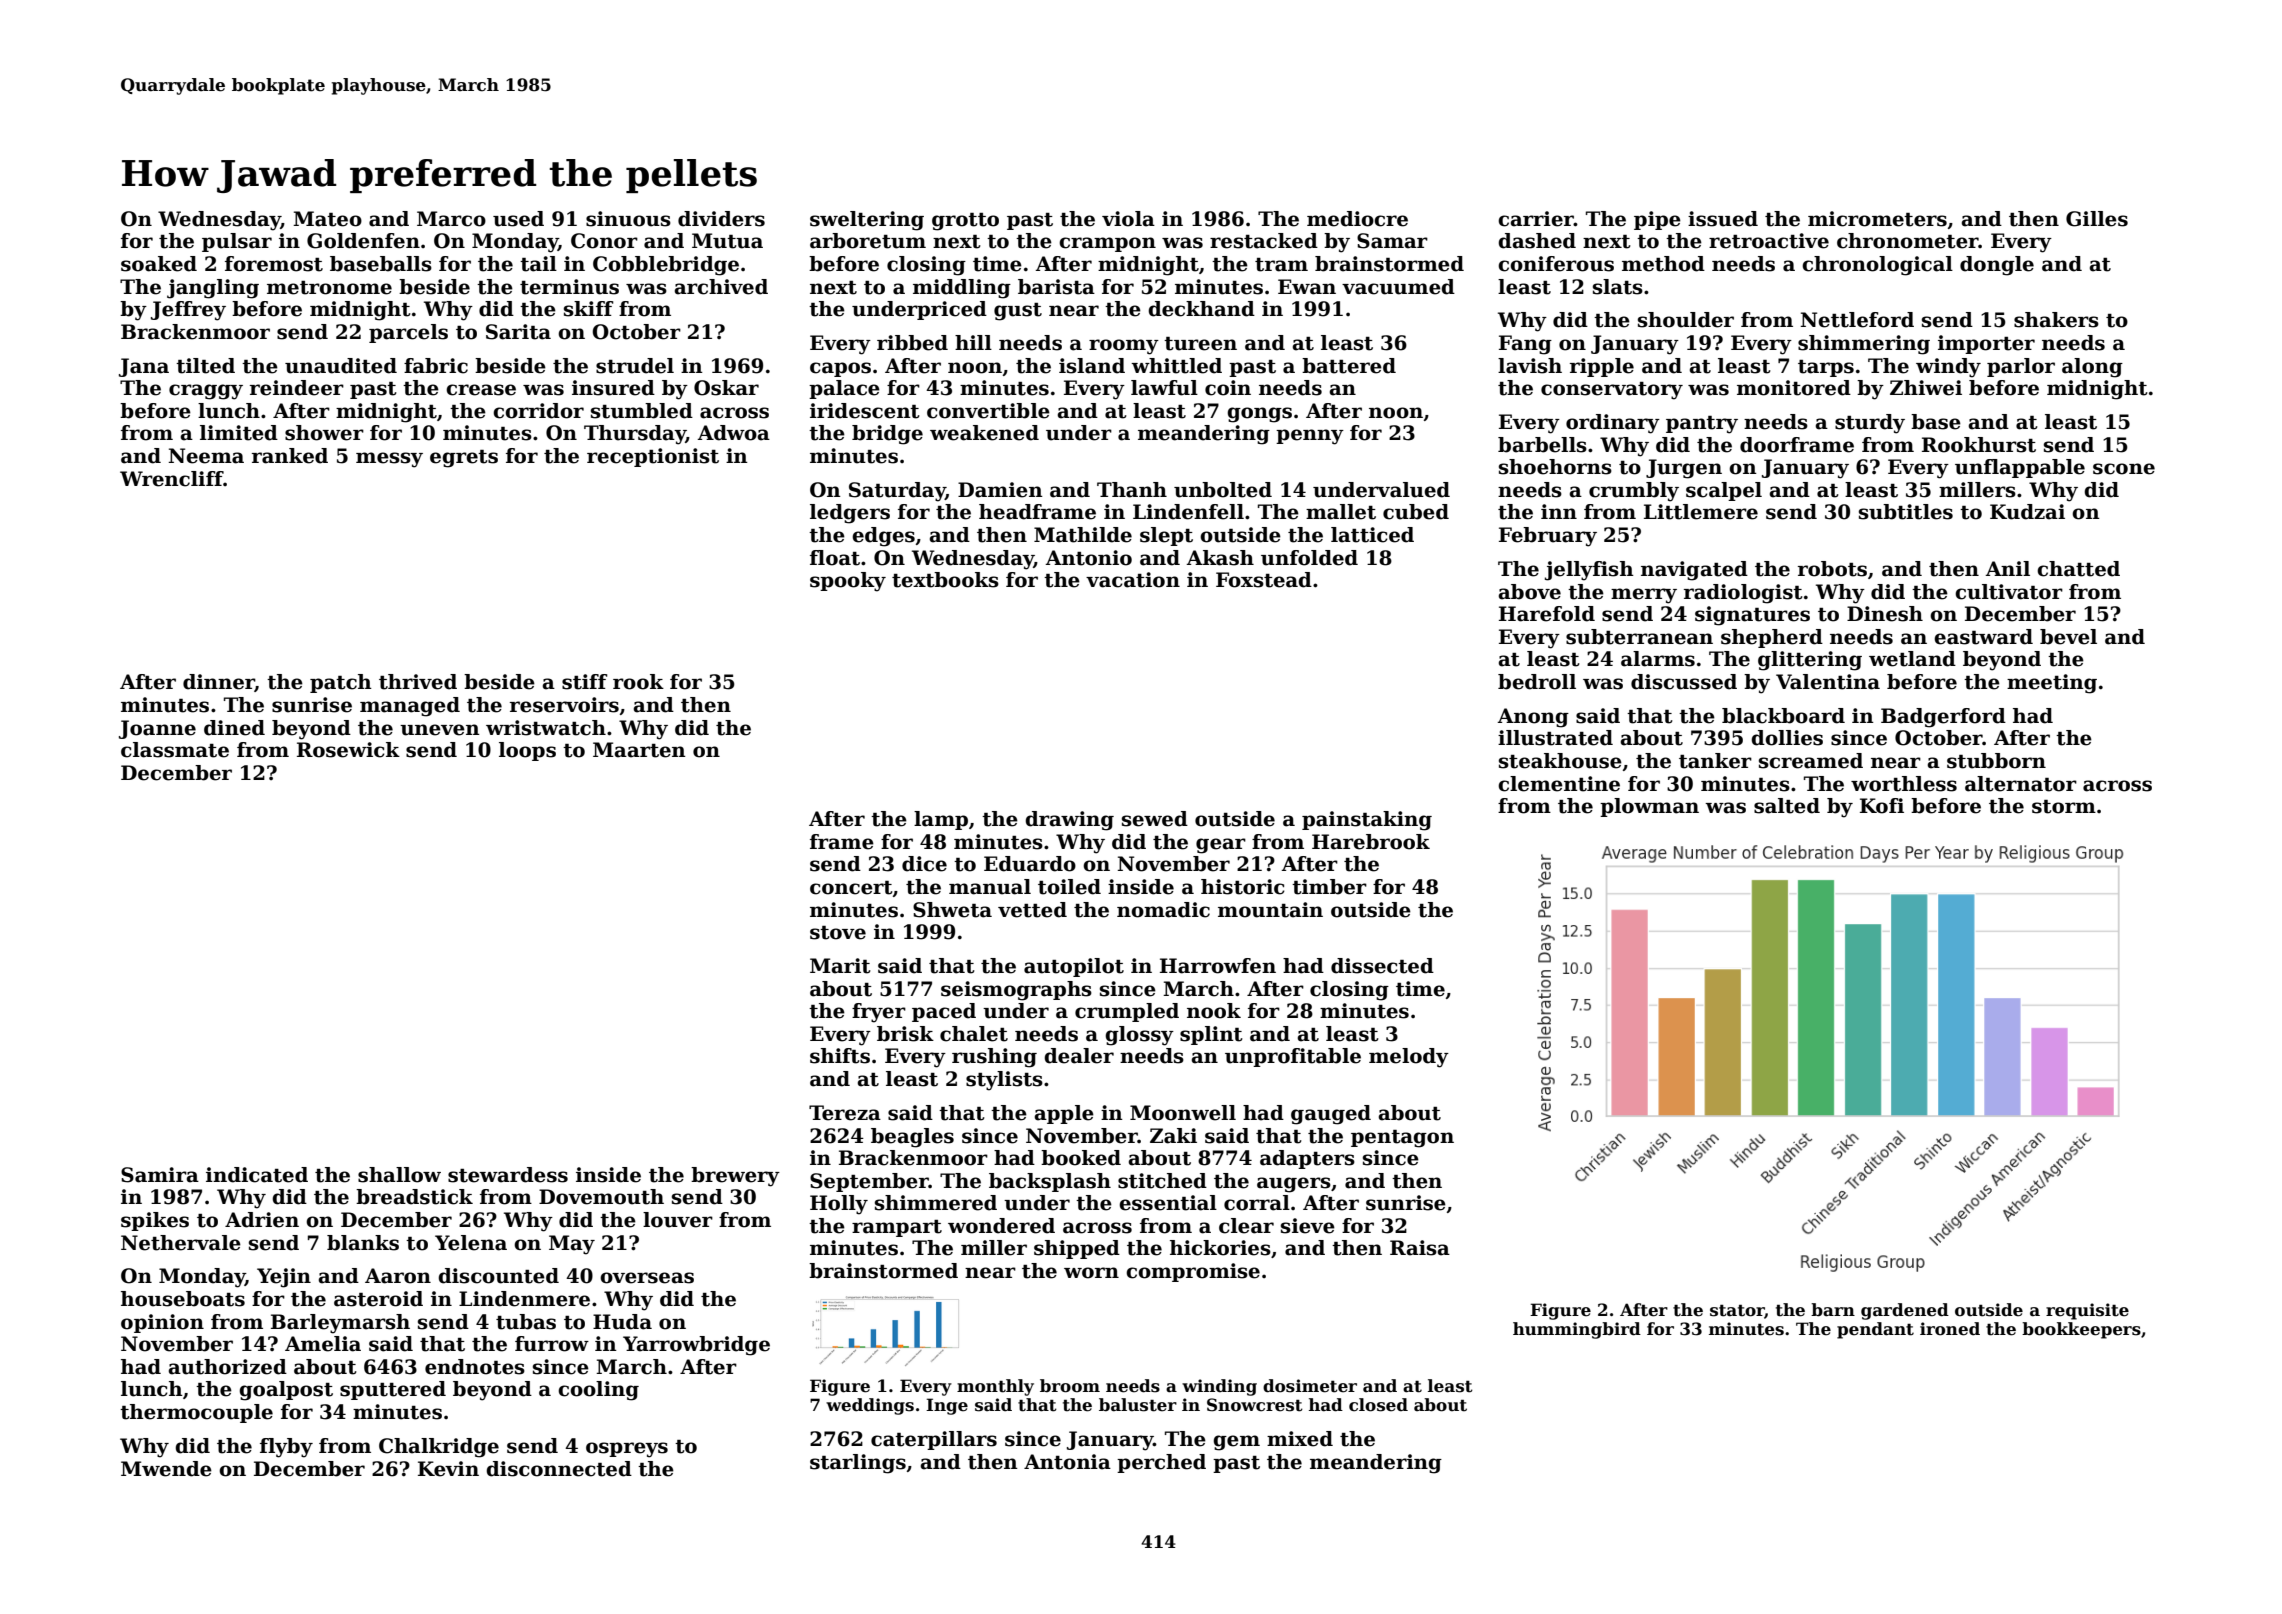 The image size is (2282, 1614). What do you see at coordinates (1133, 580) in the image?
I see `vacation` at bounding box center [1133, 580].
